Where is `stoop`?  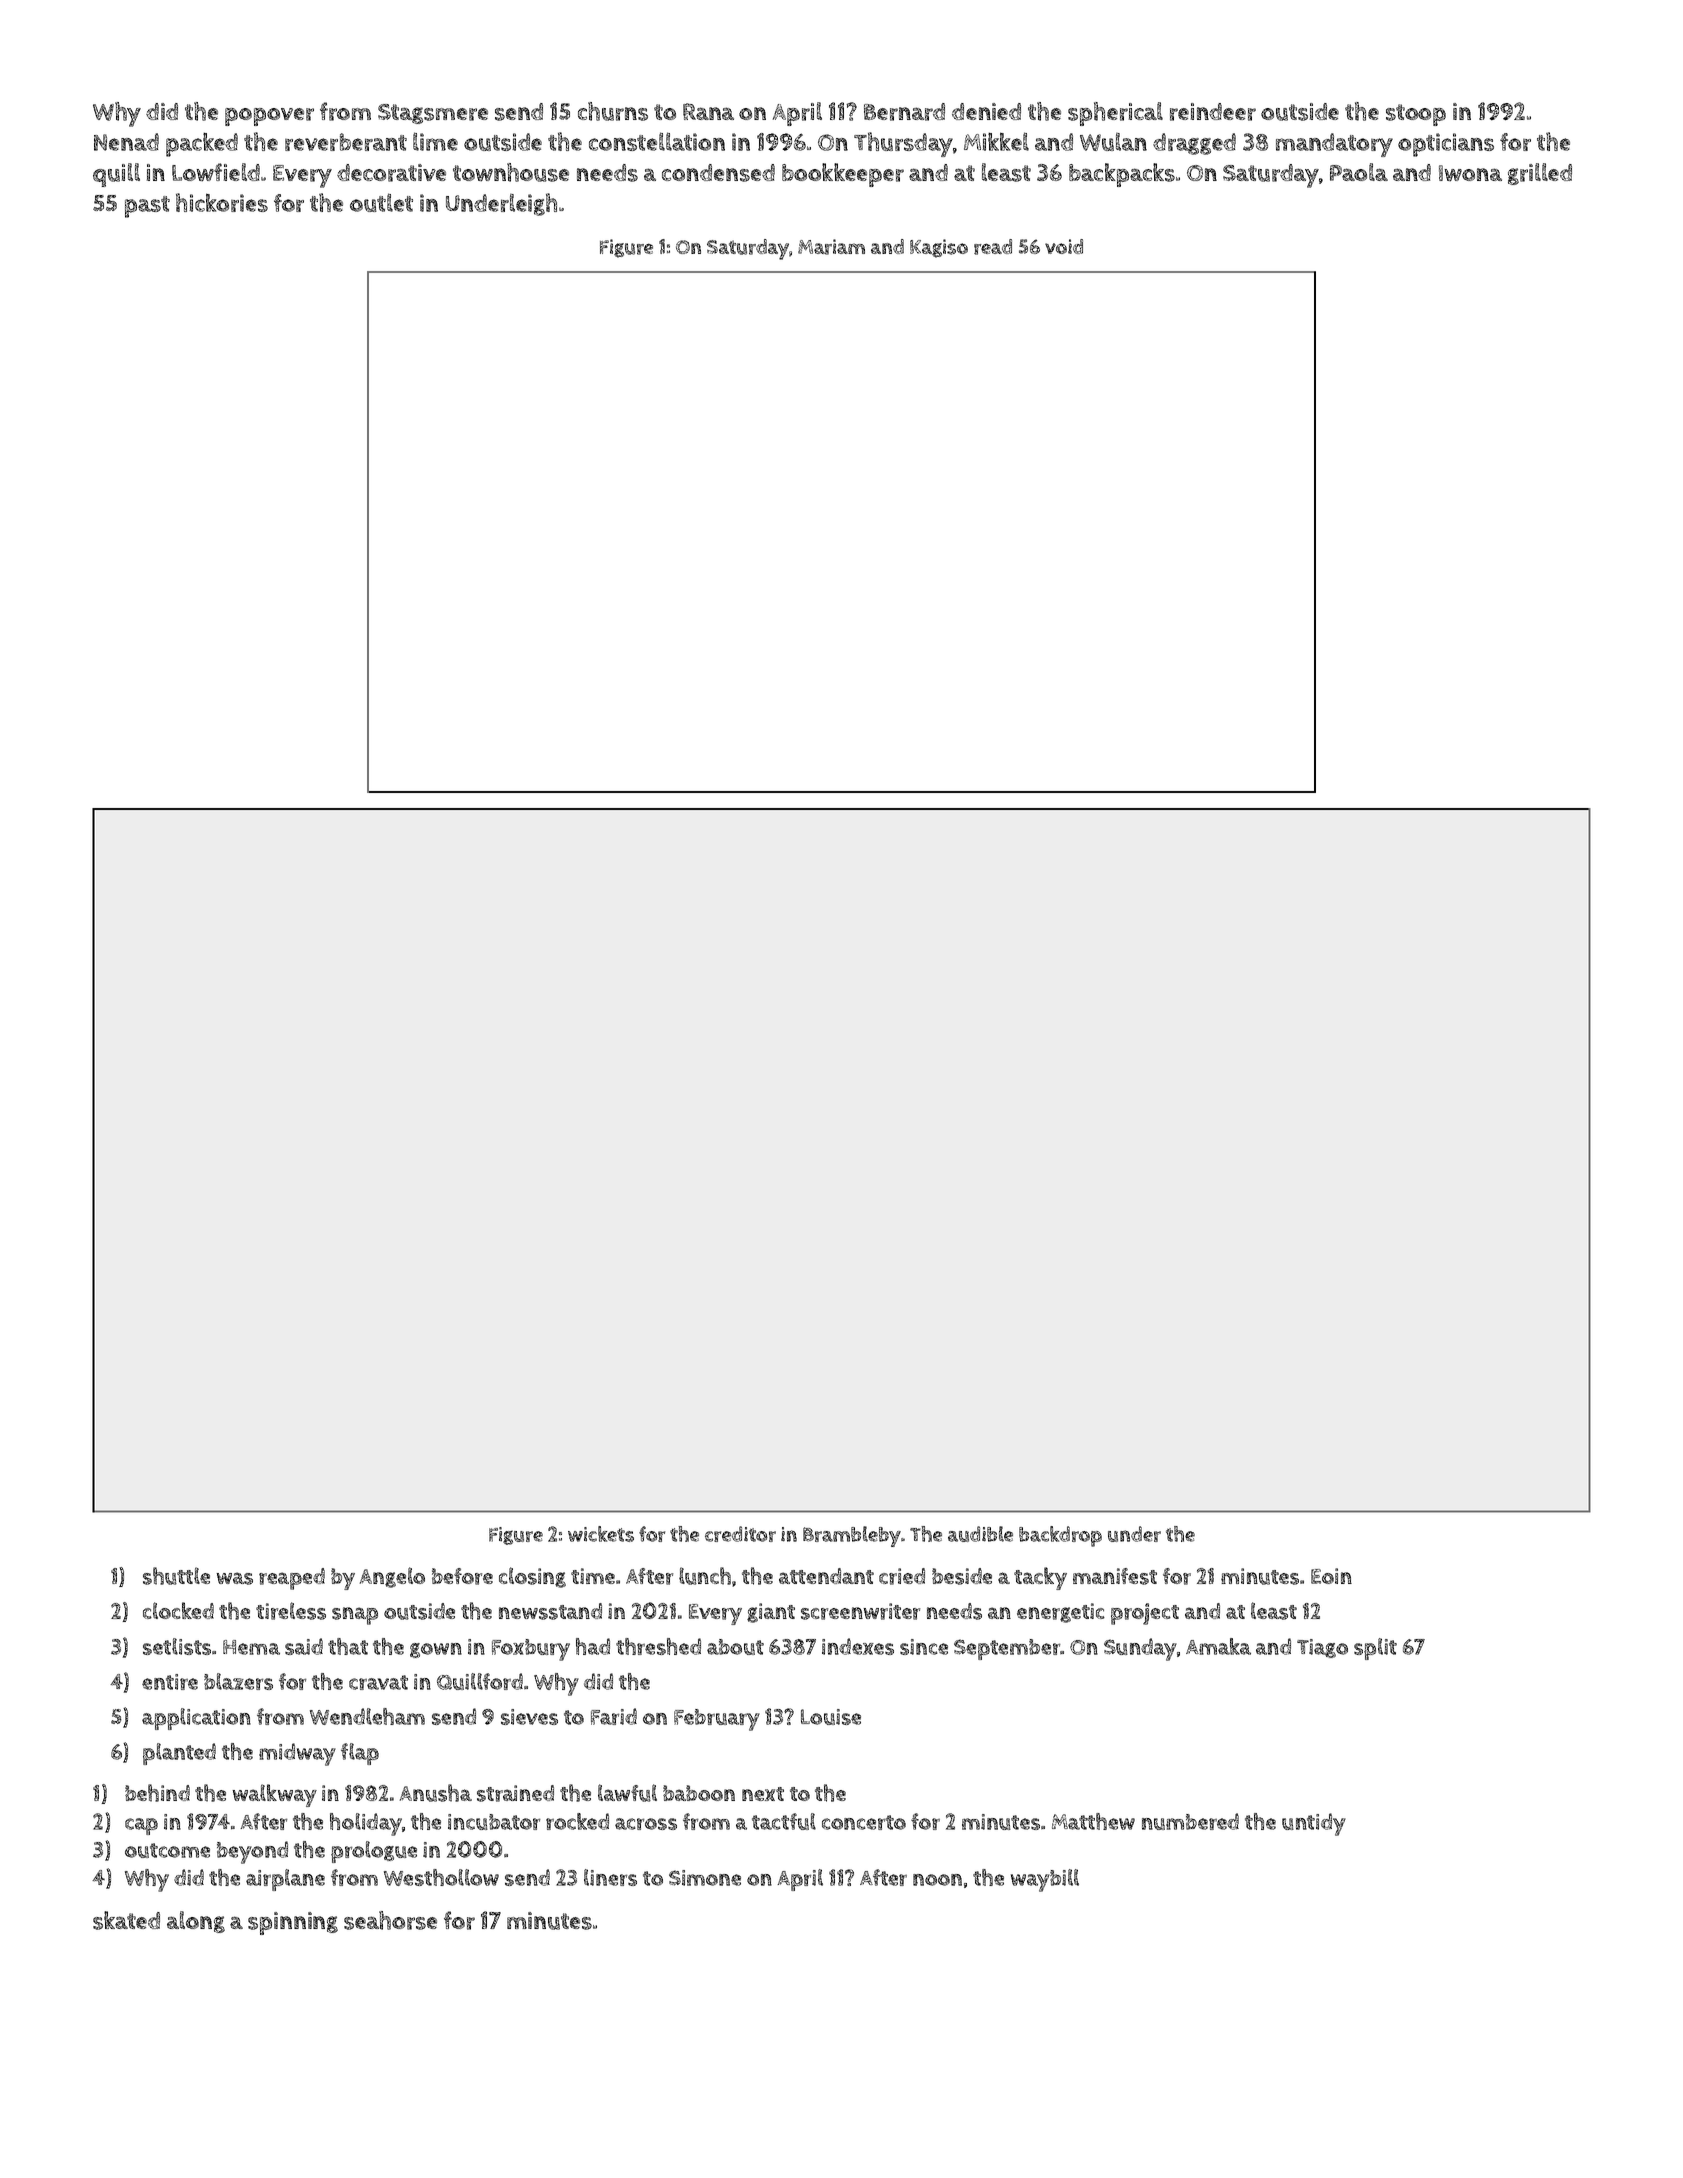 stoop is located at coordinates (1416, 115).
